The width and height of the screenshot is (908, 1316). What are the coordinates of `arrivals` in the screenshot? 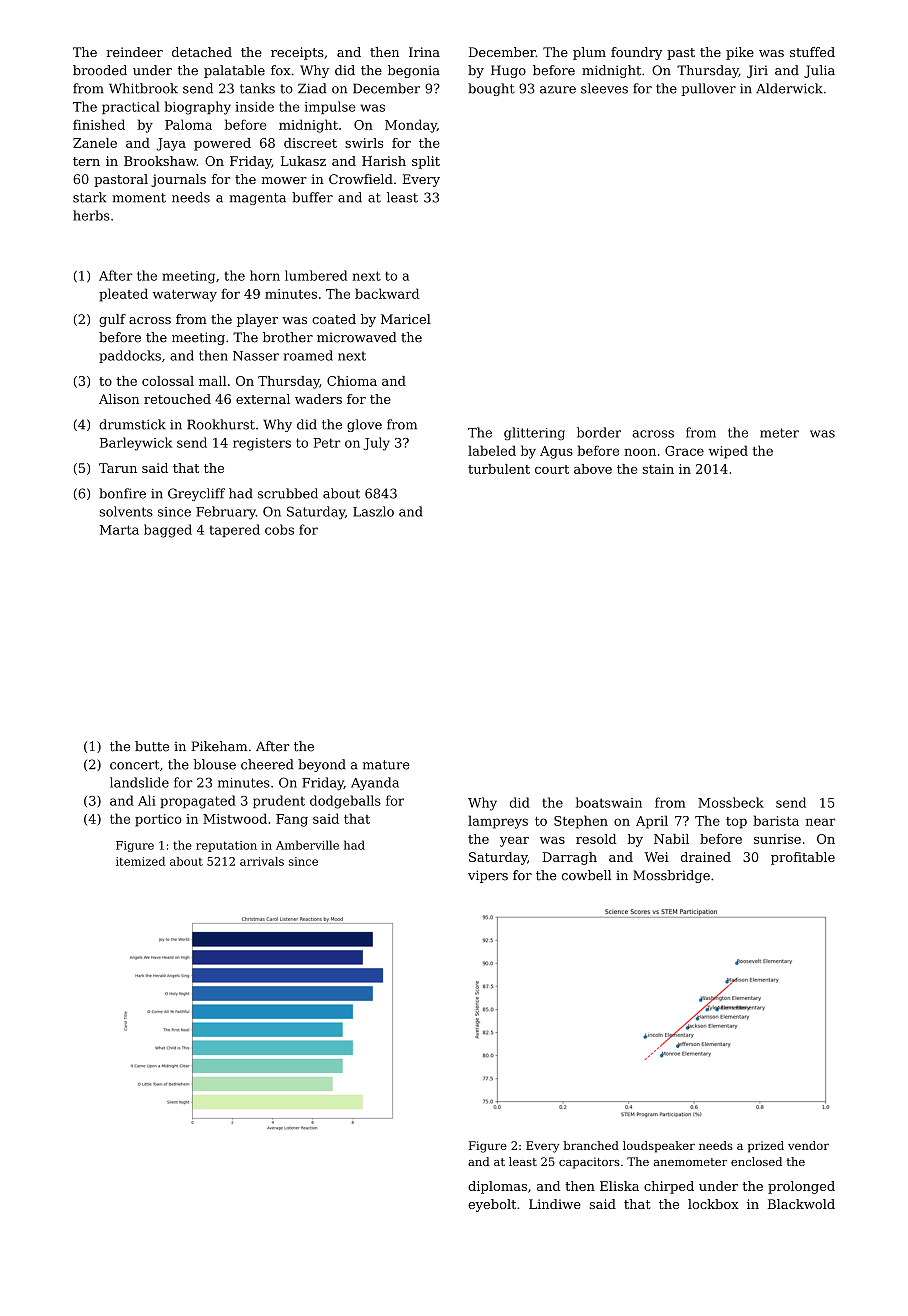 It's located at (262, 861).
